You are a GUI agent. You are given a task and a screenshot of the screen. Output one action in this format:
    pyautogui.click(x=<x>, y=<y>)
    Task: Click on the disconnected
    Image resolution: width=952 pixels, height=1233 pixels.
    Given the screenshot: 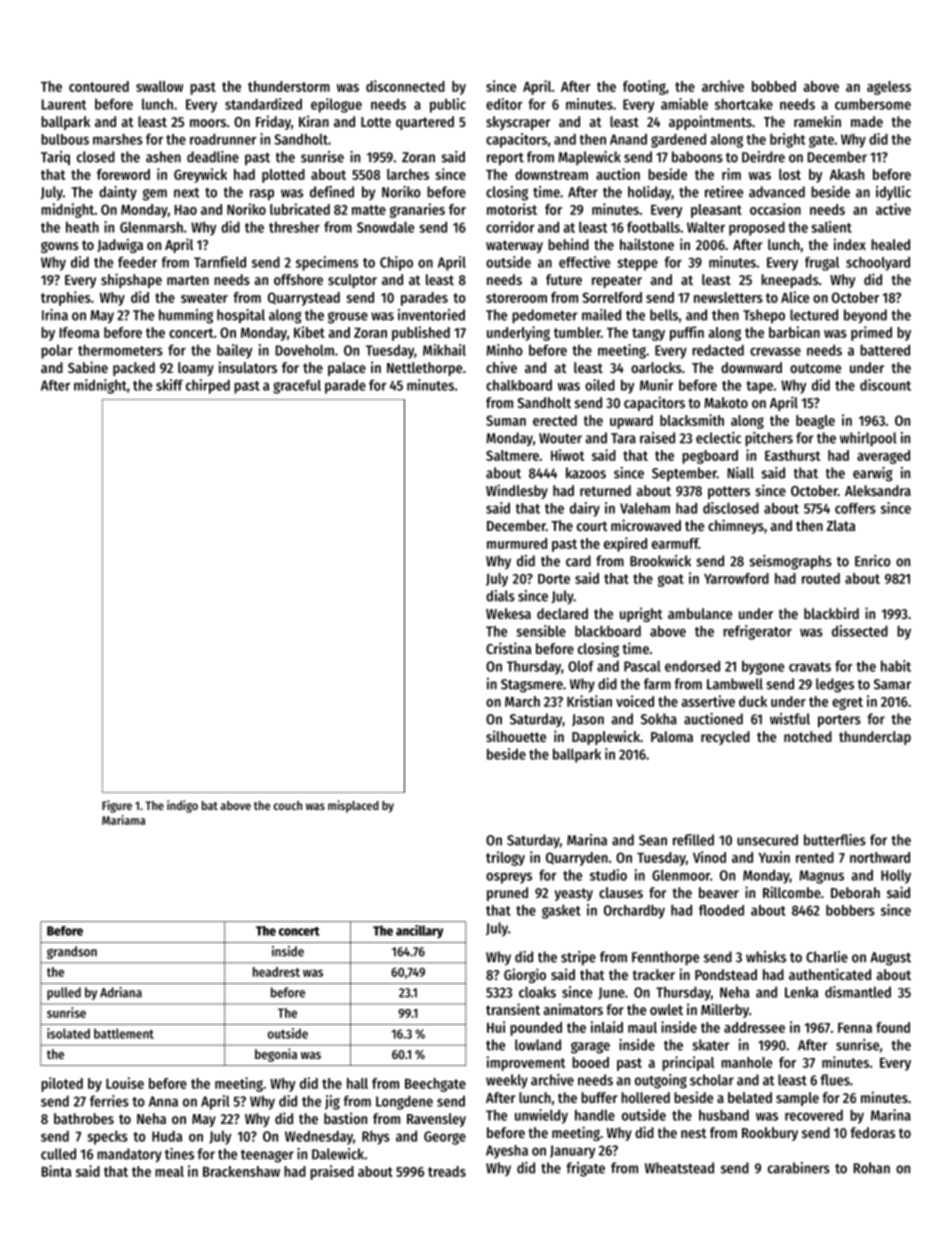 What is the action you would take?
    pyautogui.click(x=405, y=86)
